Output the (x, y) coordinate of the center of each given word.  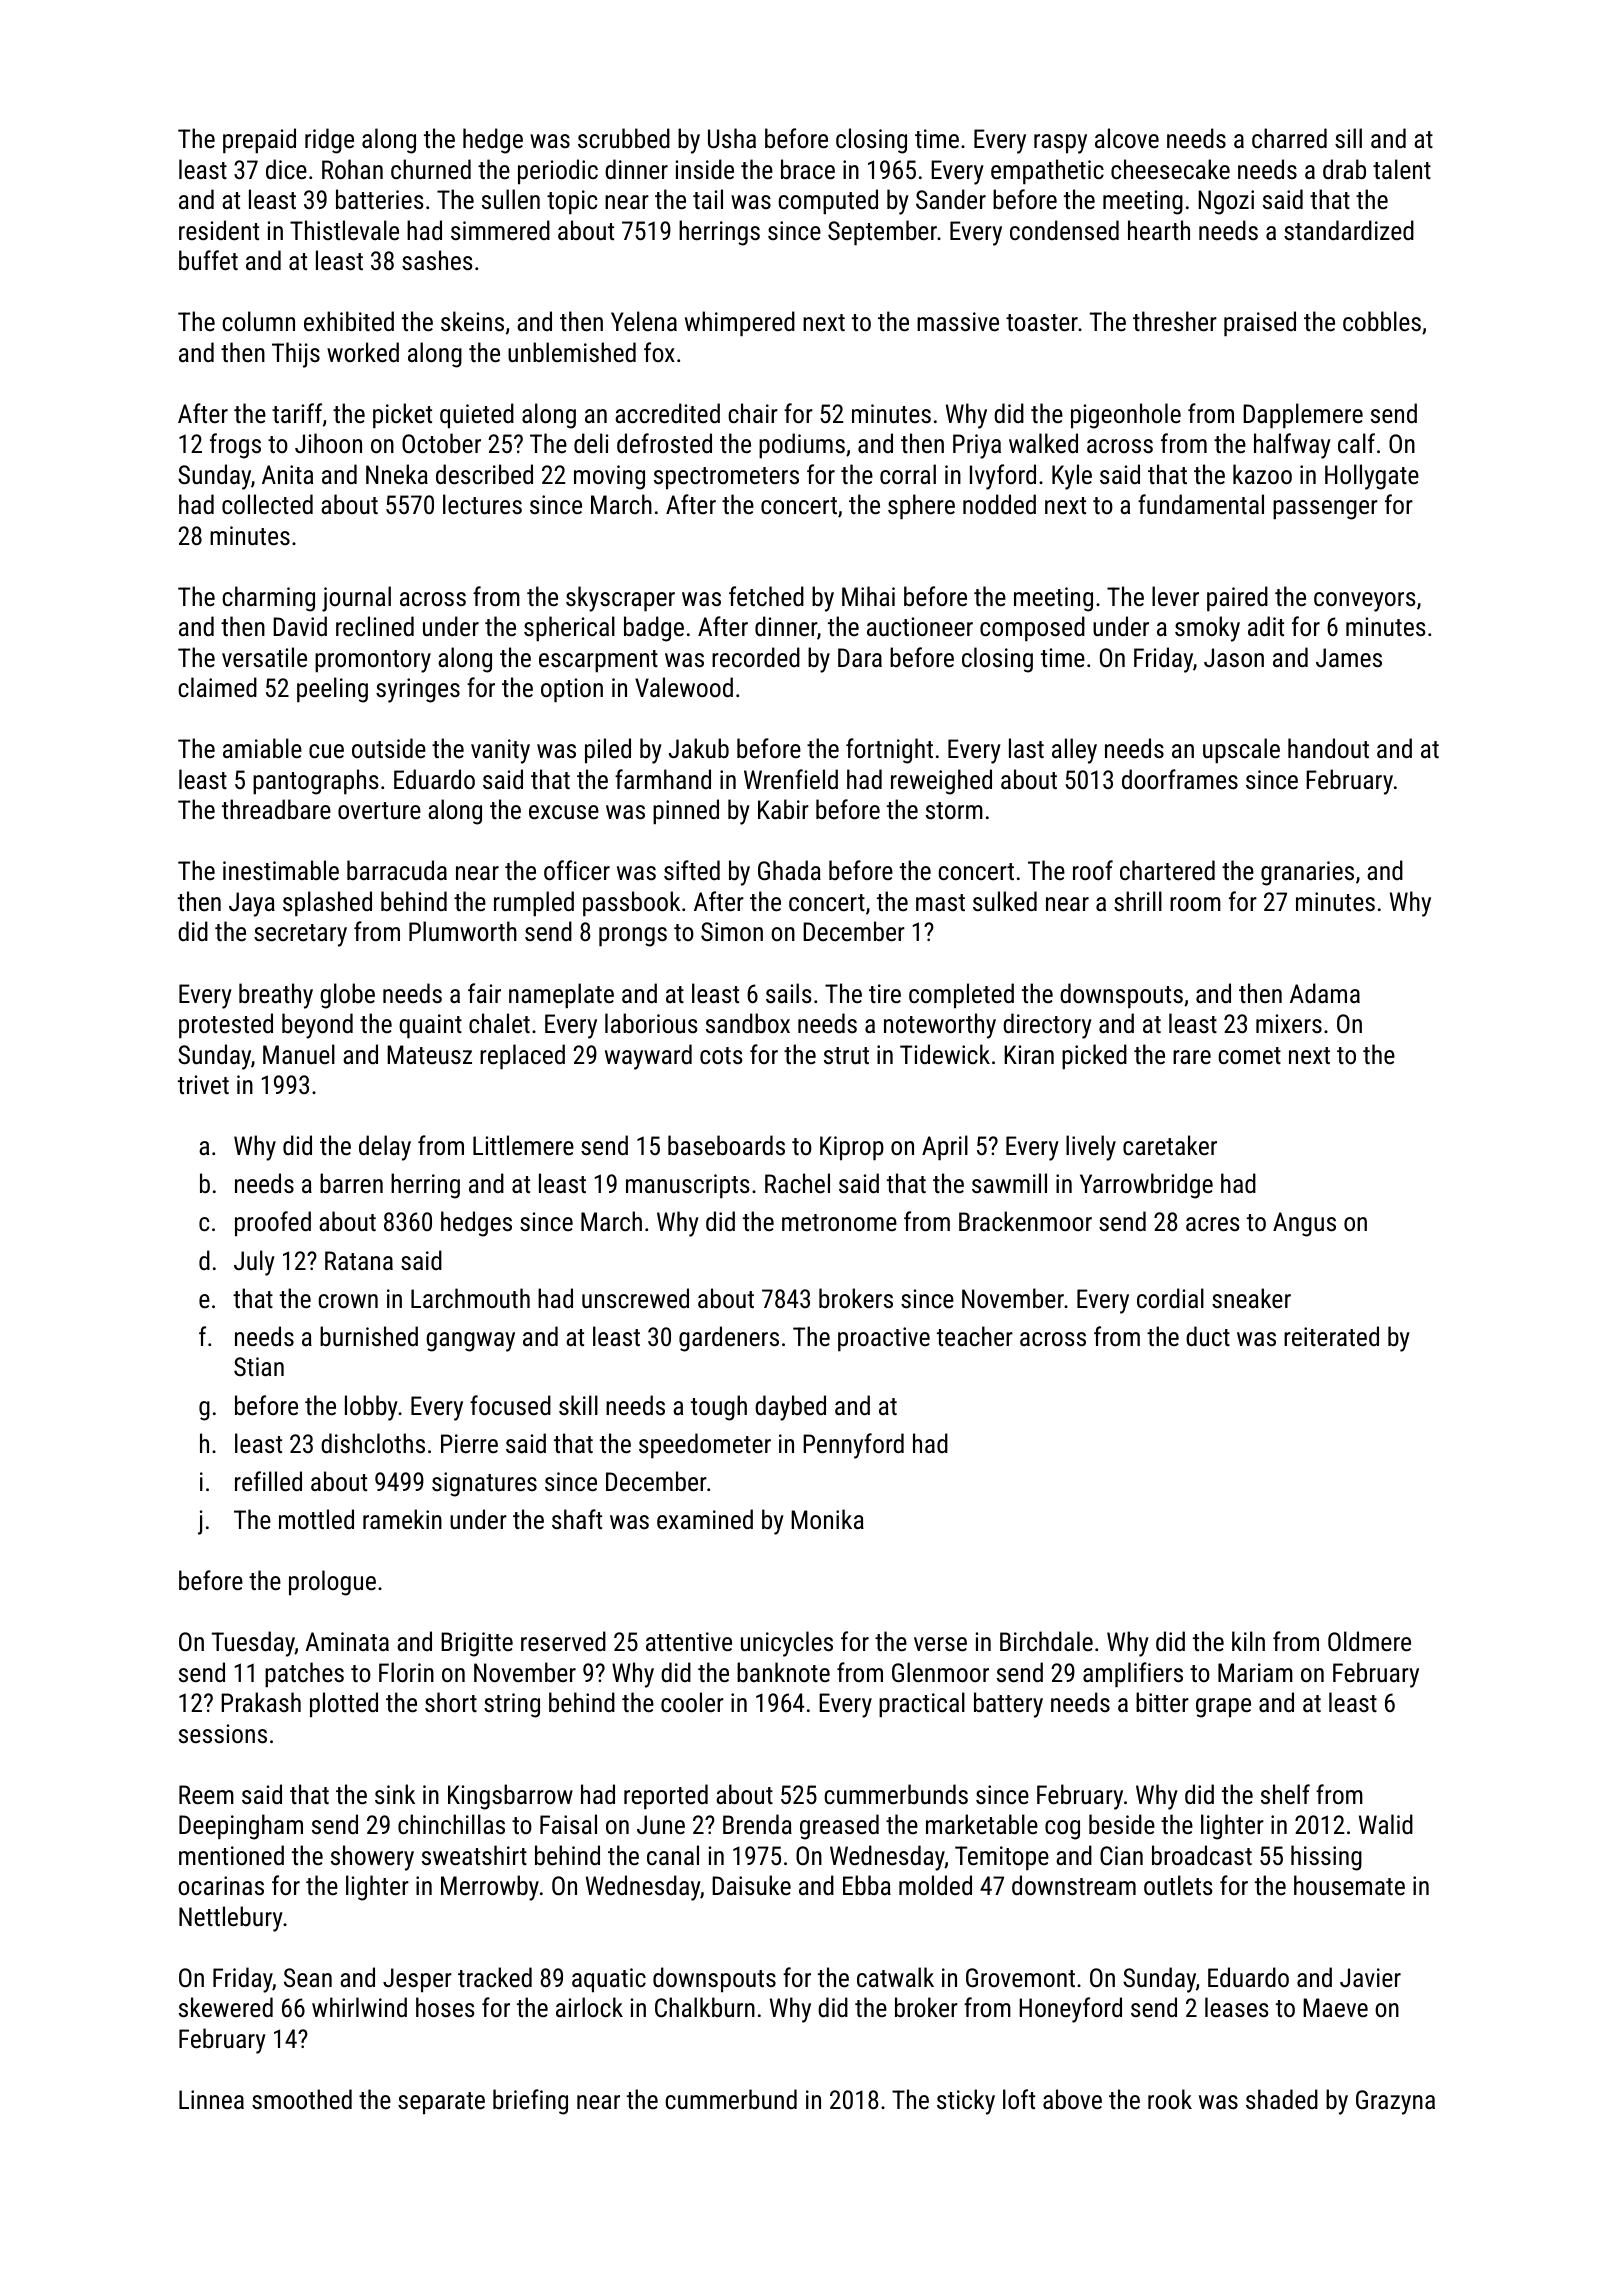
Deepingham (241, 1827)
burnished (369, 1336)
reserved (563, 1641)
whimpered (740, 324)
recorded (756, 657)
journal (356, 599)
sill (1348, 138)
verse (940, 1644)
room (1195, 904)
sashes (437, 260)
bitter (1162, 1702)
